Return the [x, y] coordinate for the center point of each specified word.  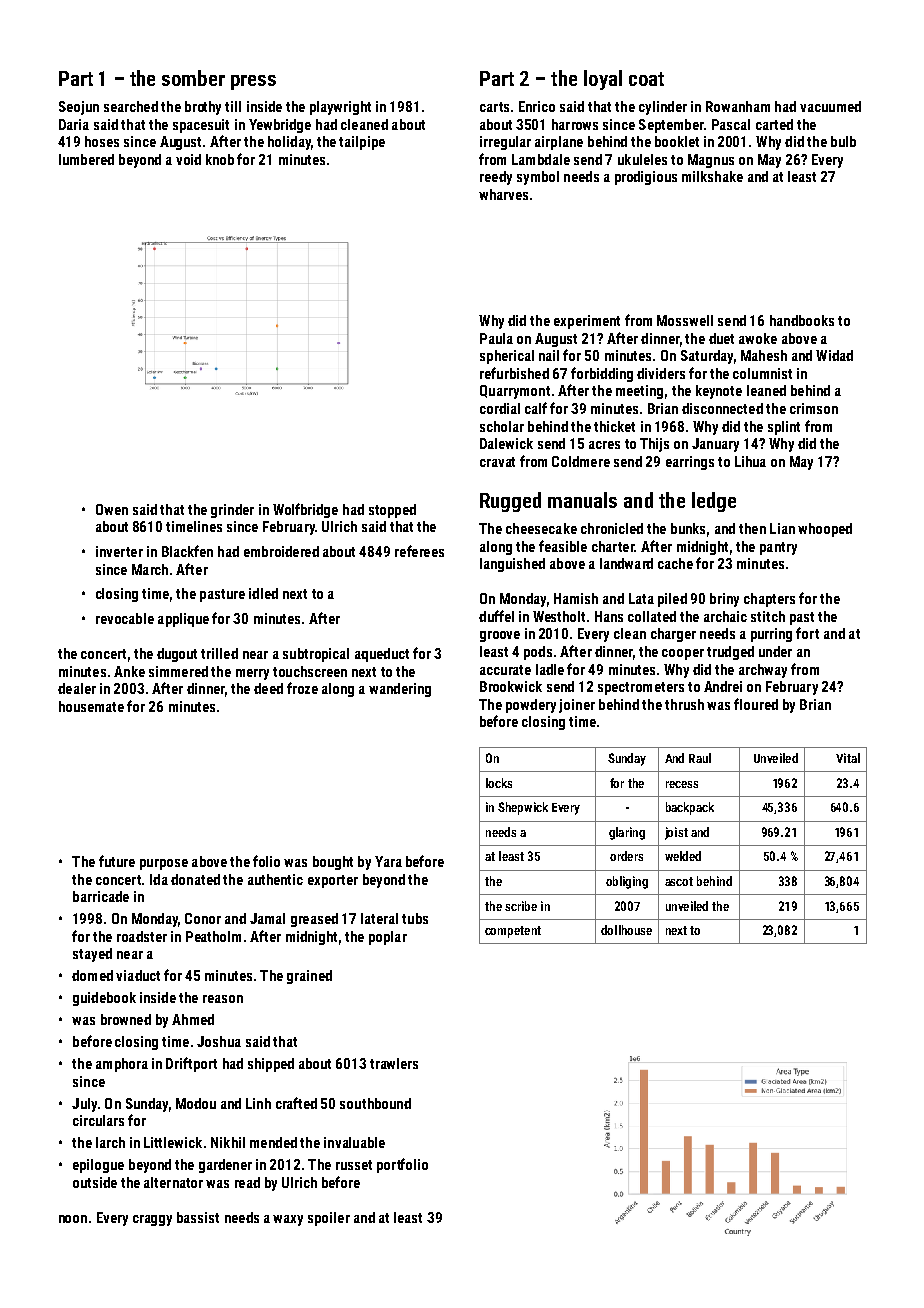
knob [220, 159]
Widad [834, 355]
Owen [112, 509]
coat [646, 79]
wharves [503, 194]
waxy [288, 1220]
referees [419, 551]
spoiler [329, 1219]
